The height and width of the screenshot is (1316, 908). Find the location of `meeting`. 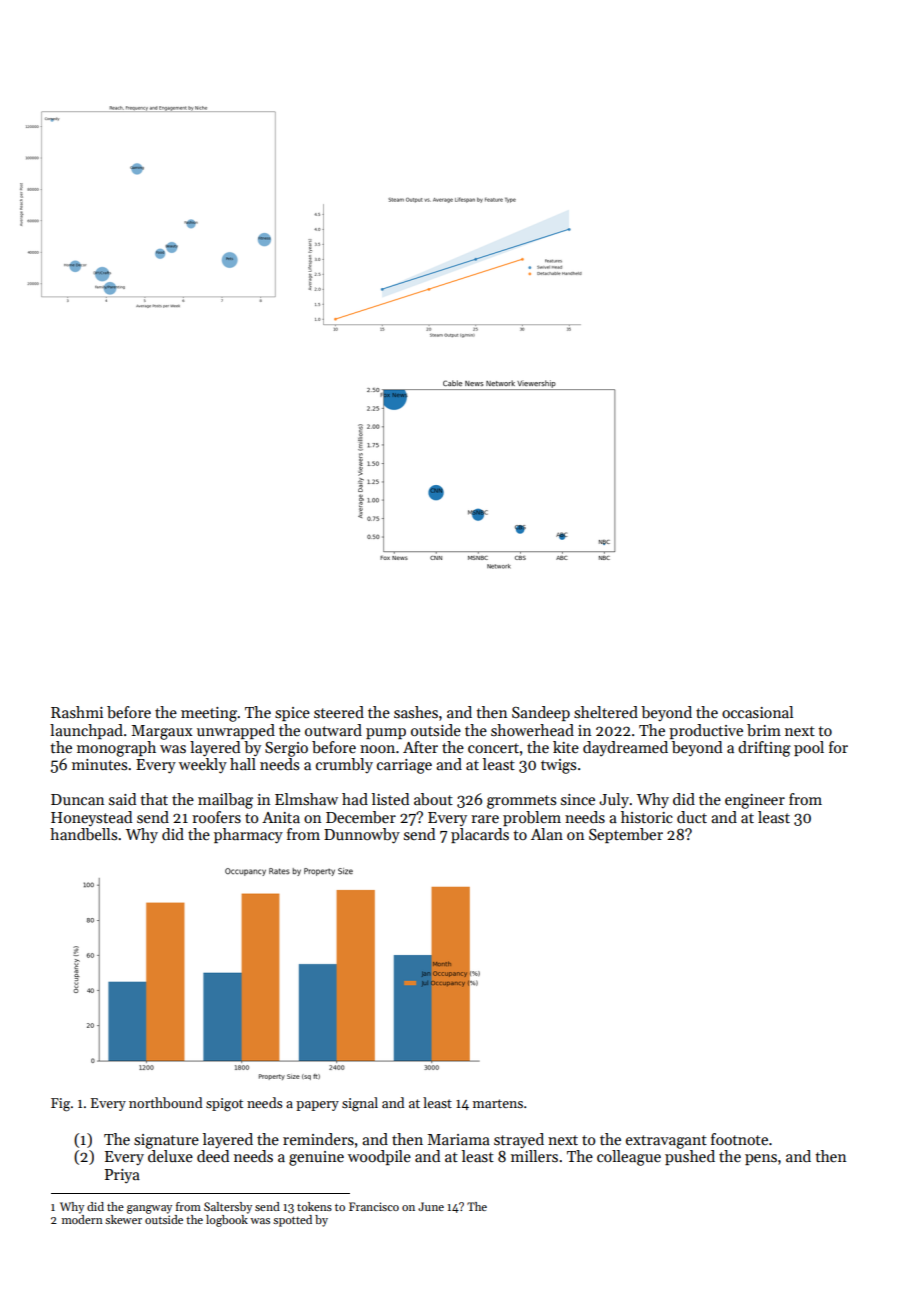

meeting is located at coordinates (209, 714).
